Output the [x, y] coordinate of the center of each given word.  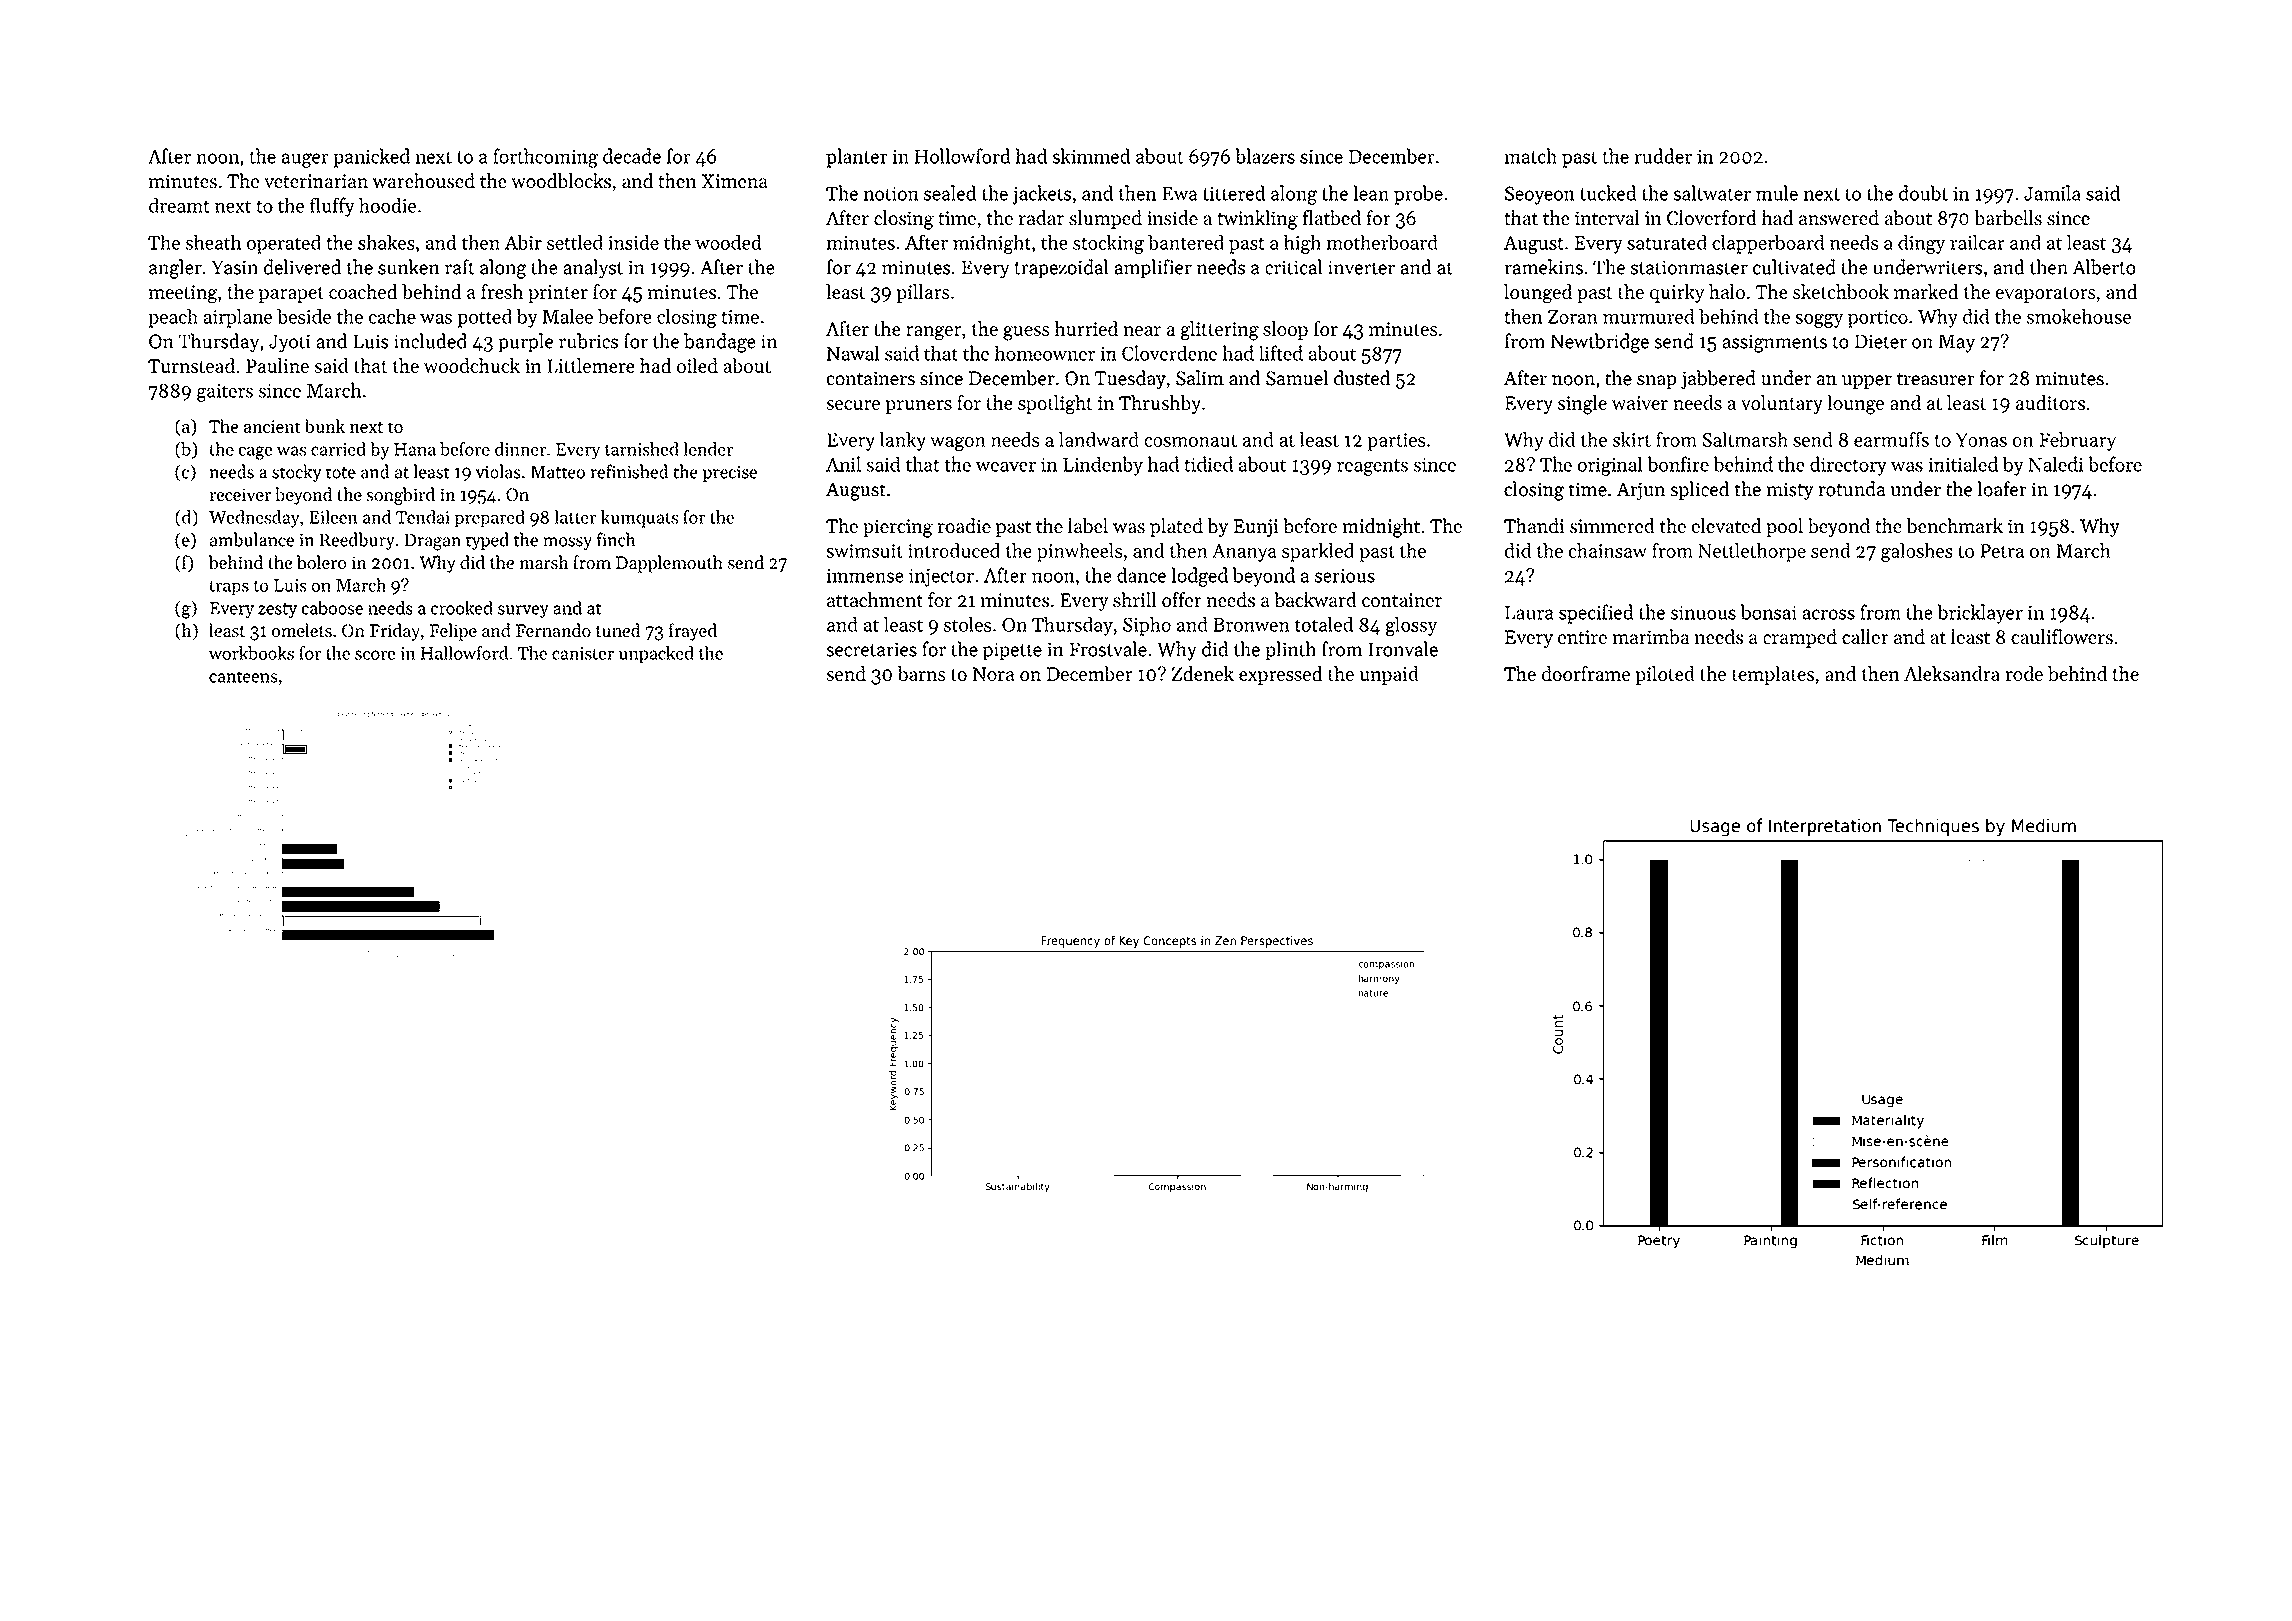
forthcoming [545, 158]
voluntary [1782, 404]
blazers [1265, 156]
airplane [237, 318]
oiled [697, 365]
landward [1099, 439]
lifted [1281, 353]
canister [583, 653]
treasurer [1936, 379]
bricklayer [1980, 614]
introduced [954, 550]
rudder [1663, 156]
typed [487, 541]
